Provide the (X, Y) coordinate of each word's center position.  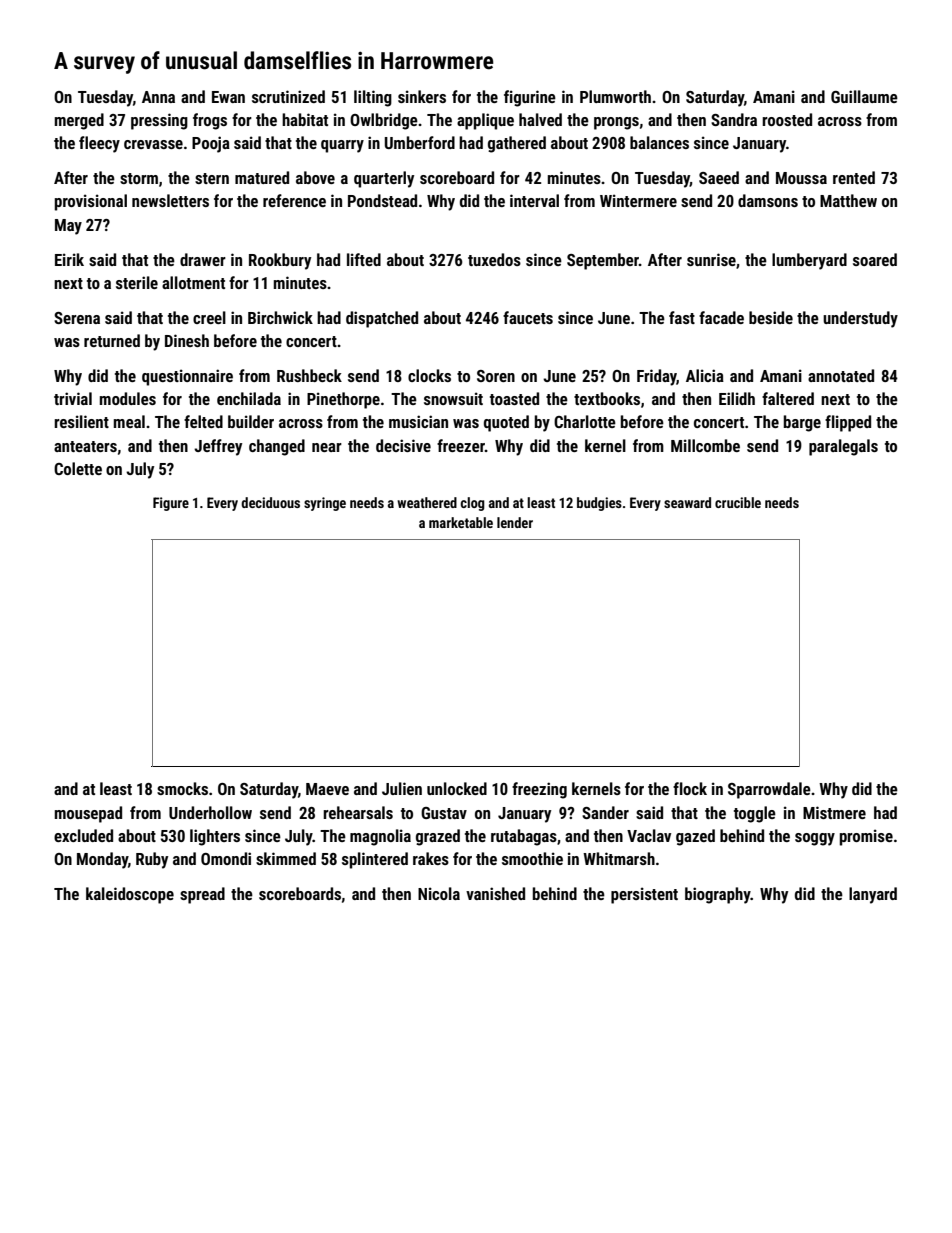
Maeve (327, 789)
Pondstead (382, 200)
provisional (91, 202)
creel (209, 317)
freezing (539, 790)
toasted (514, 398)
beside (771, 317)
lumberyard (809, 261)
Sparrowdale (769, 790)
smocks (182, 788)
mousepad (88, 814)
